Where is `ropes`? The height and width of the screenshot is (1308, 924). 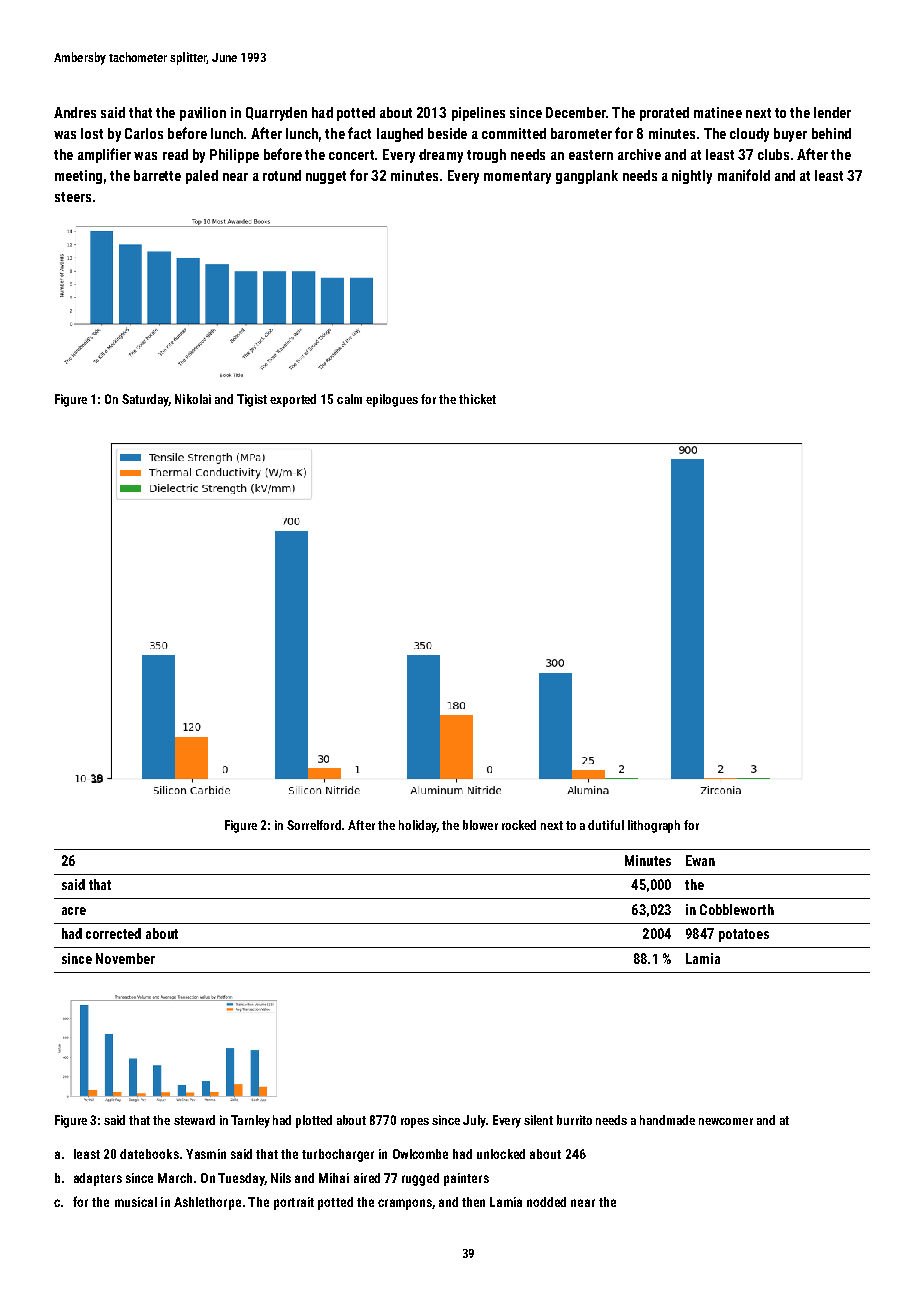 ropes is located at coordinates (415, 1123).
